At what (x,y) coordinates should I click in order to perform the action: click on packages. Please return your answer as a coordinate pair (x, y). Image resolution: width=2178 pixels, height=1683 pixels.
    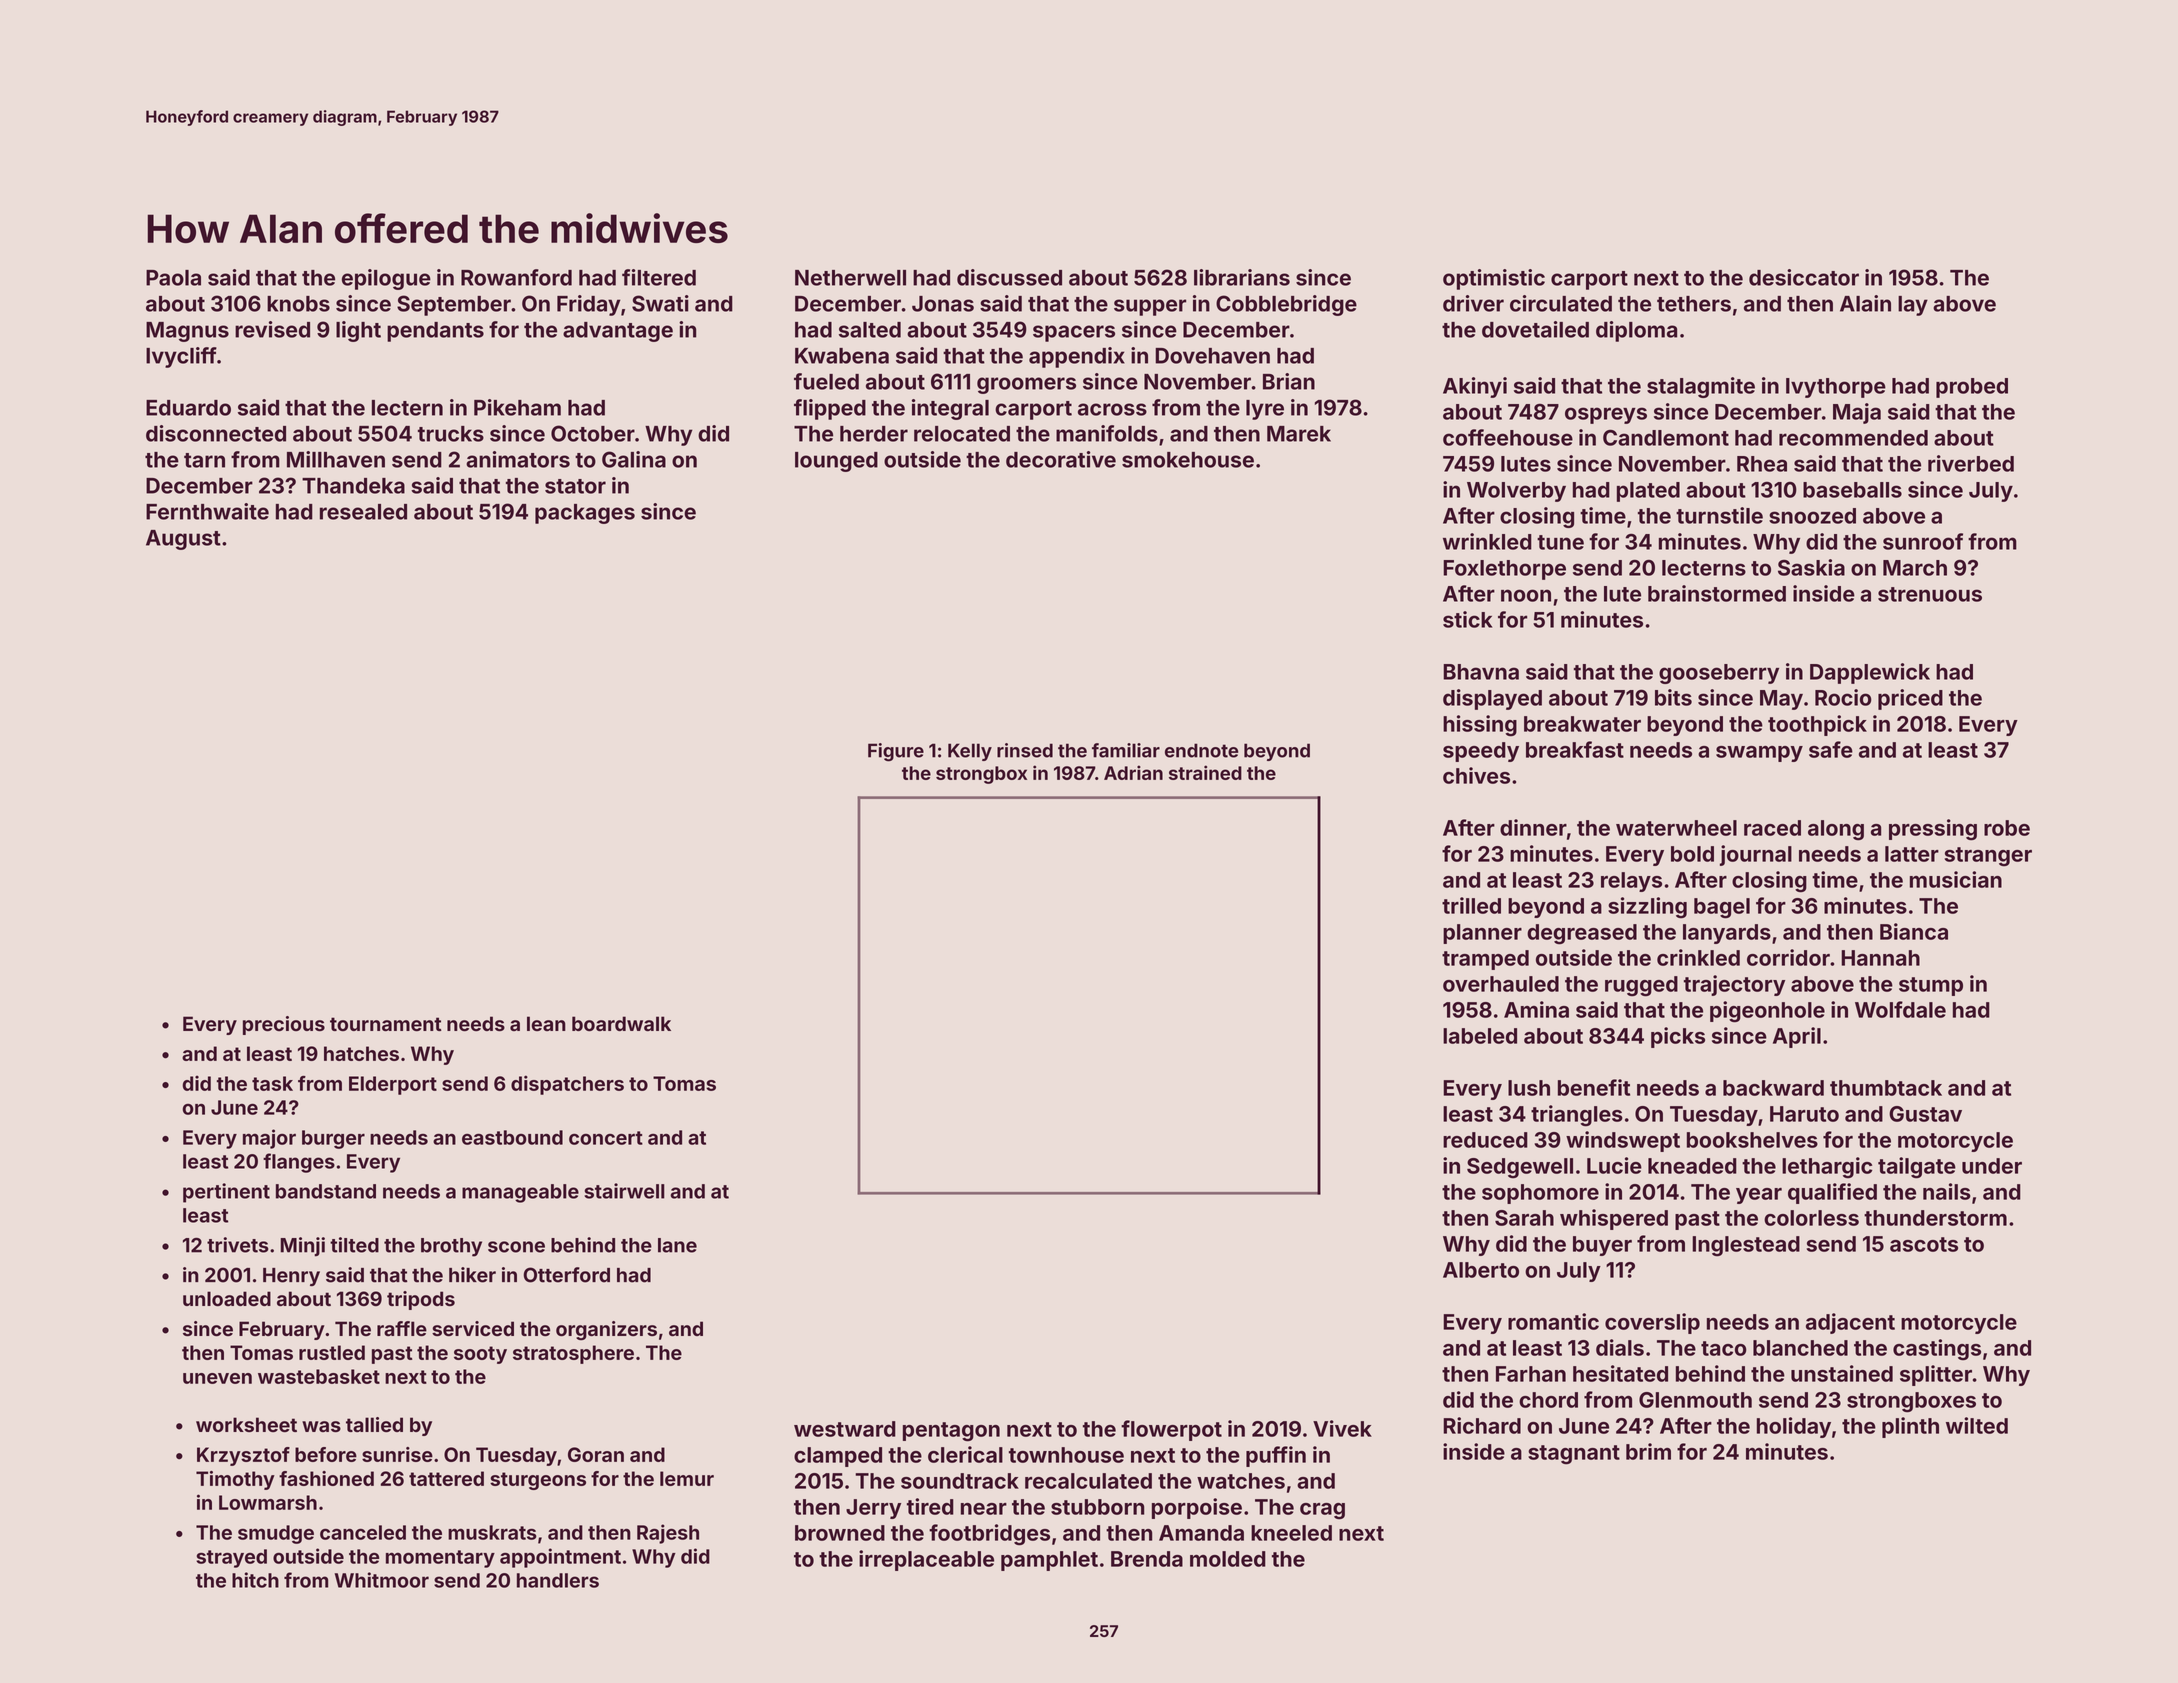
    Looking at the image, I should click on (585, 514).
